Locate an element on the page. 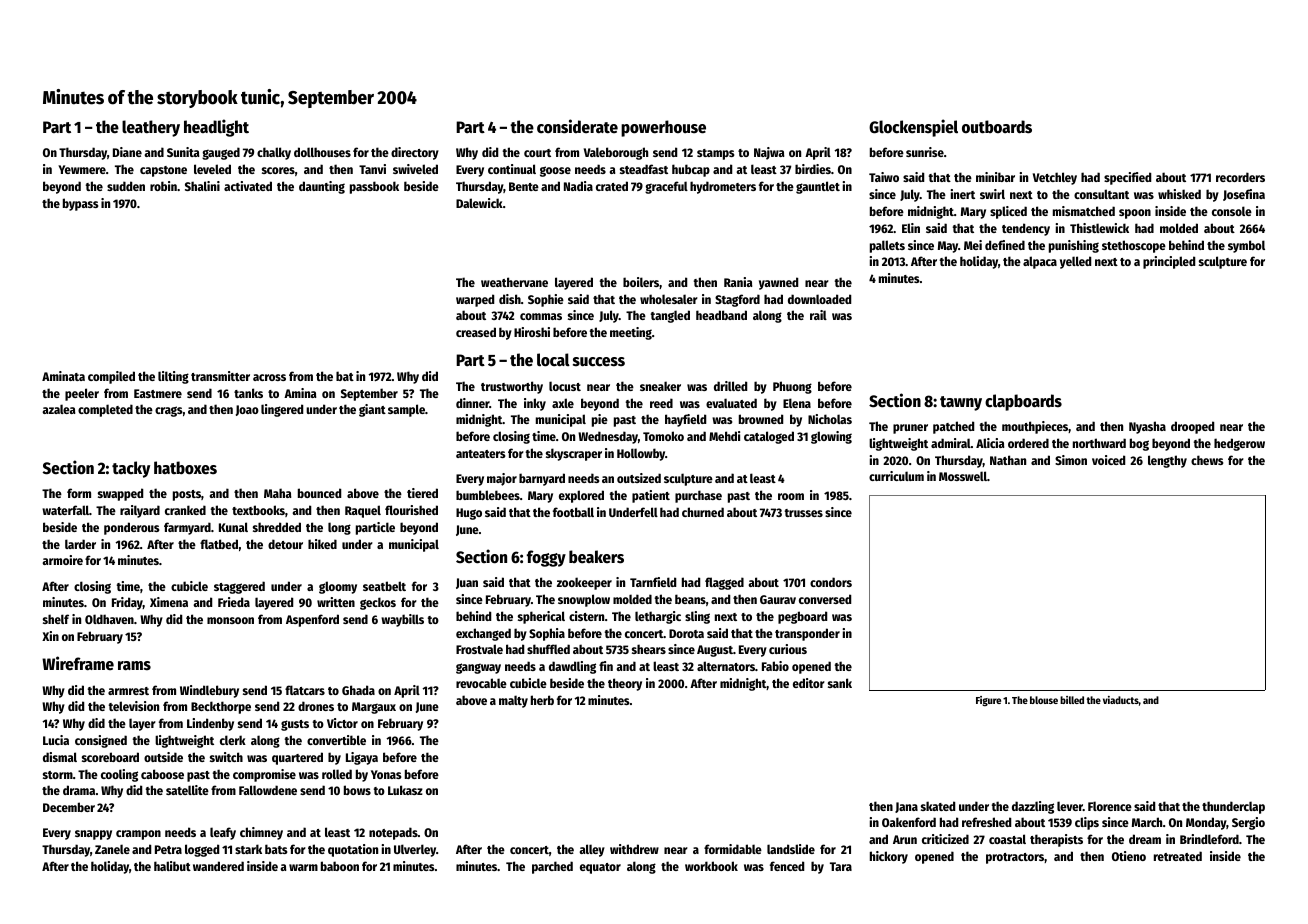 The width and height of the image is (1308, 924). spliced is located at coordinates (1008, 212).
